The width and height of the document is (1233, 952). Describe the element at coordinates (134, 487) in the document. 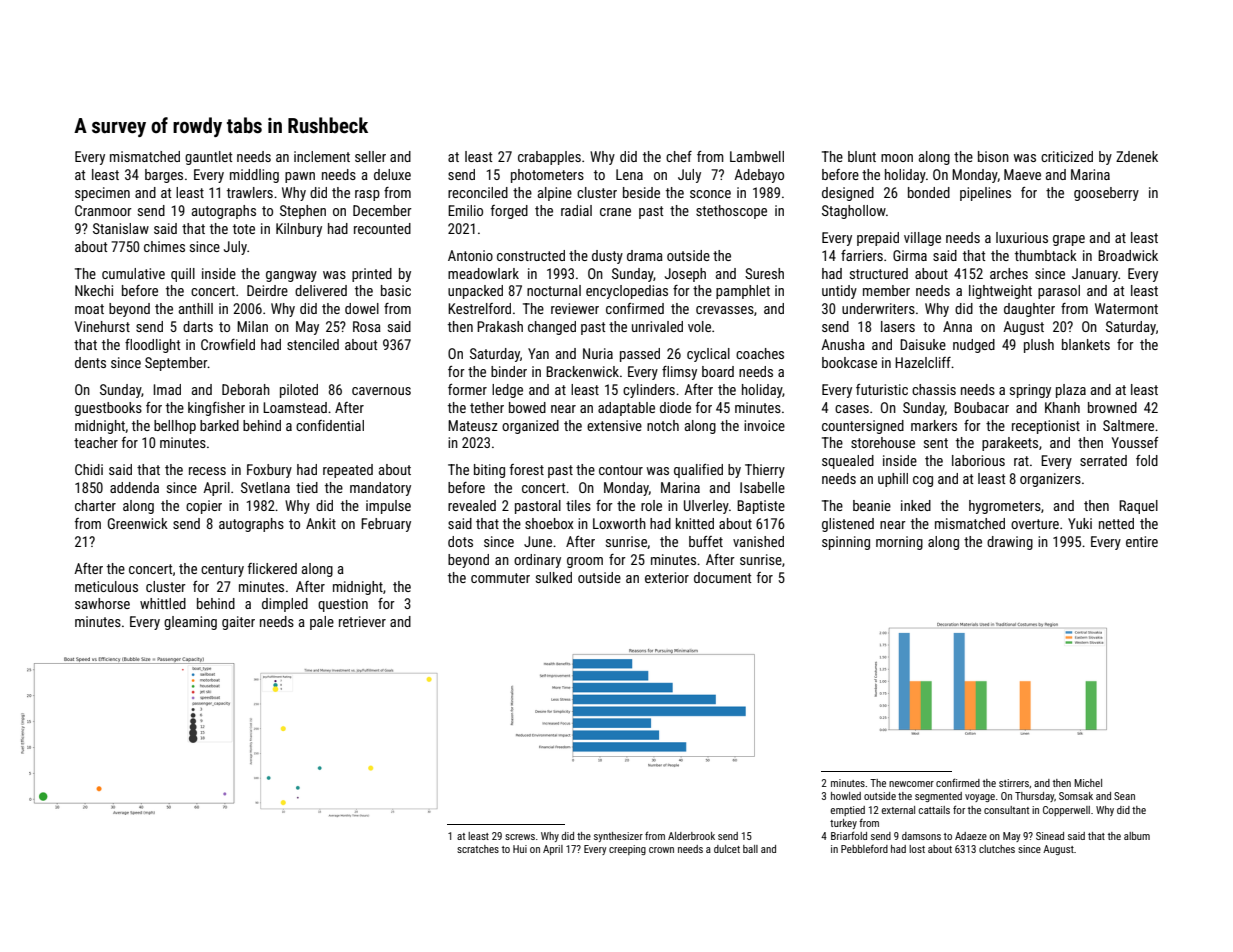

I see `addenda` at that location.
